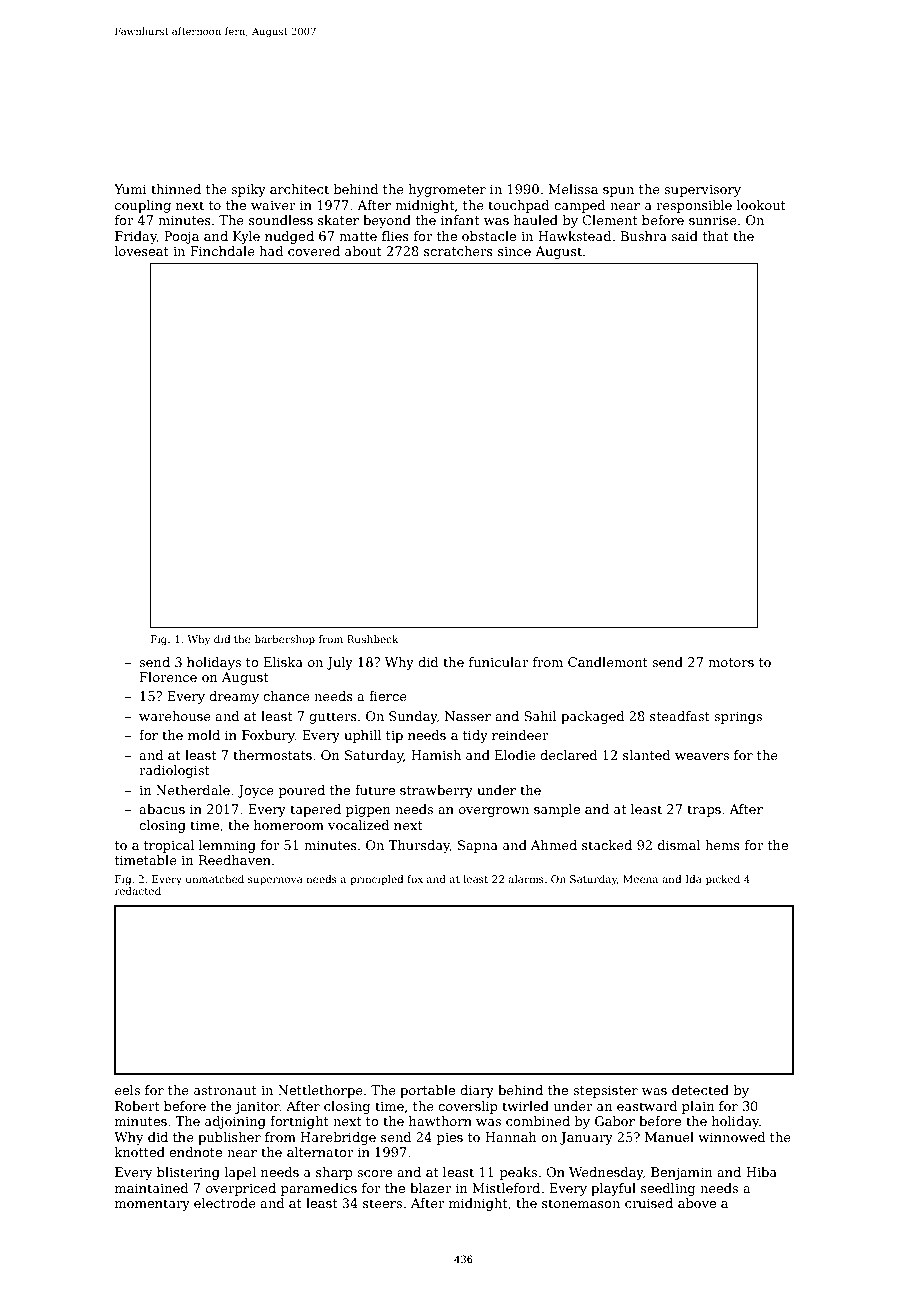 The image size is (908, 1316). I want to click on steers, so click(382, 1203).
